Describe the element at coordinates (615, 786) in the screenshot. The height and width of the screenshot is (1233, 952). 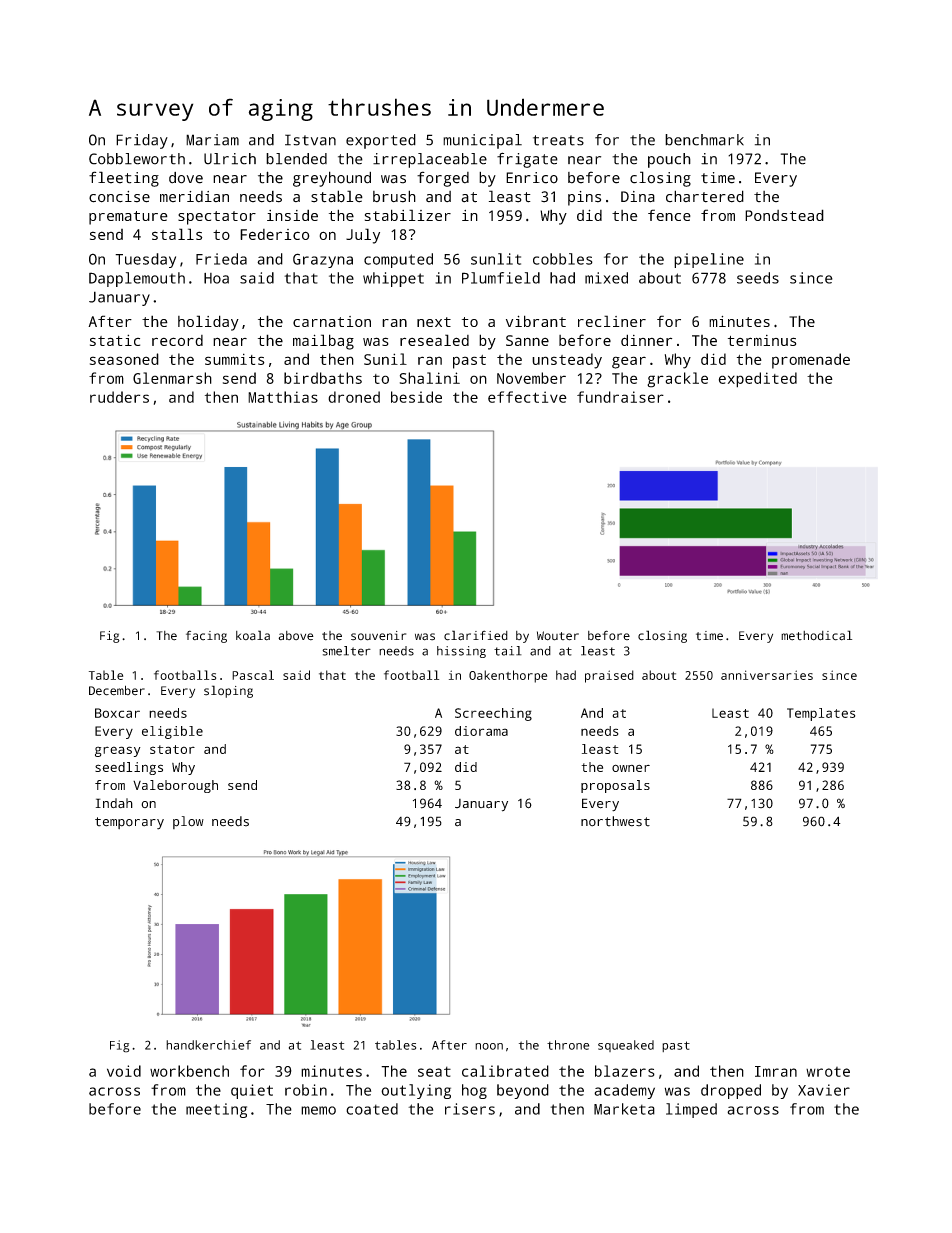
I see `proposals` at that location.
